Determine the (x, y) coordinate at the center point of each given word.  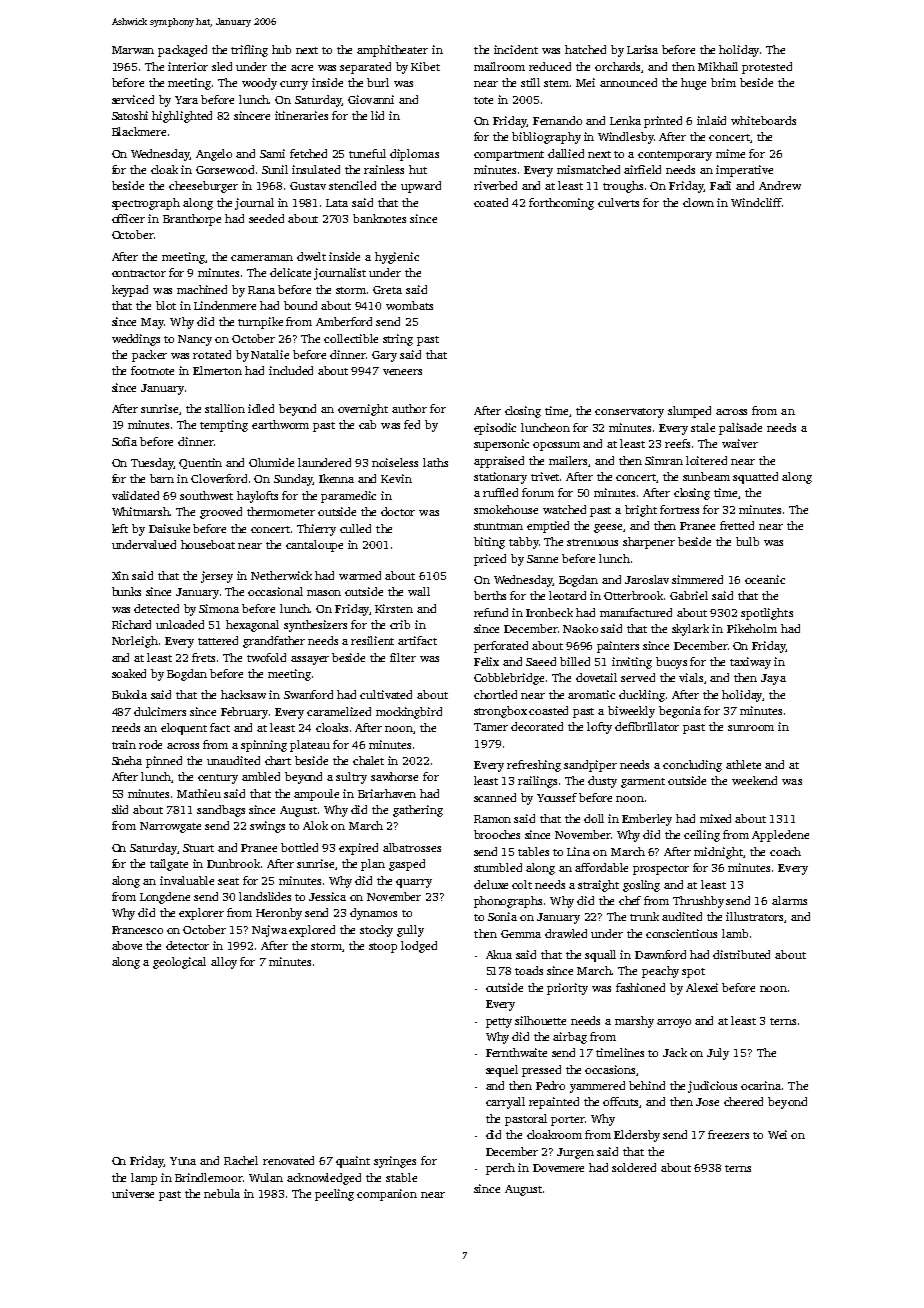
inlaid (711, 120)
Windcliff (756, 202)
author (409, 408)
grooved (221, 513)
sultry (351, 778)
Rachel (241, 1160)
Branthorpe (192, 220)
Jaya (773, 679)
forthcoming (561, 204)
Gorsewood (225, 169)
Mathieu (199, 793)
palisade (740, 429)
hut (418, 169)
